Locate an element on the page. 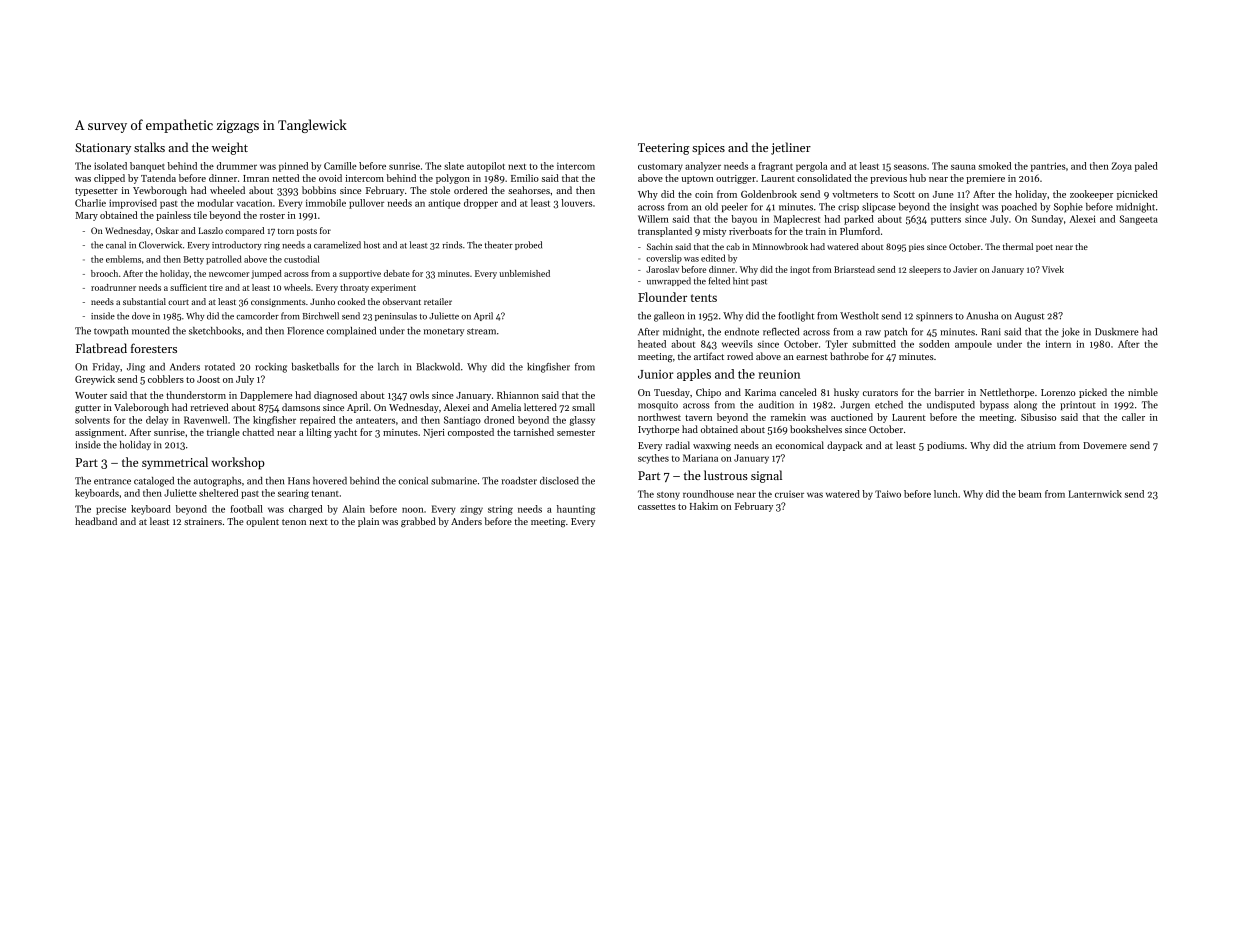 This page has width=1233, height=952. headband is located at coordinates (96, 521).
